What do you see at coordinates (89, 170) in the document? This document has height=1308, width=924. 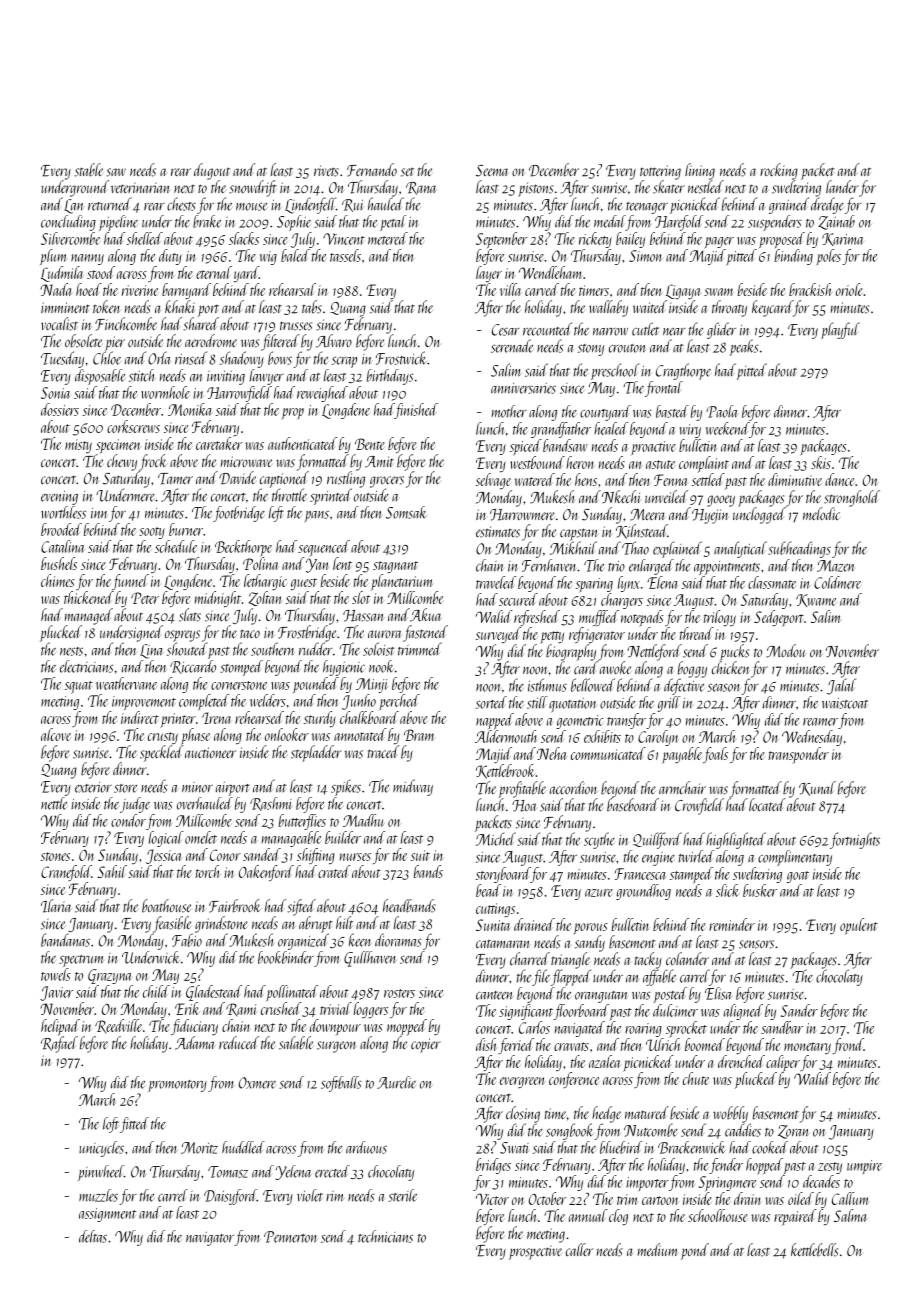 I see `stable` at bounding box center [89, 170].
